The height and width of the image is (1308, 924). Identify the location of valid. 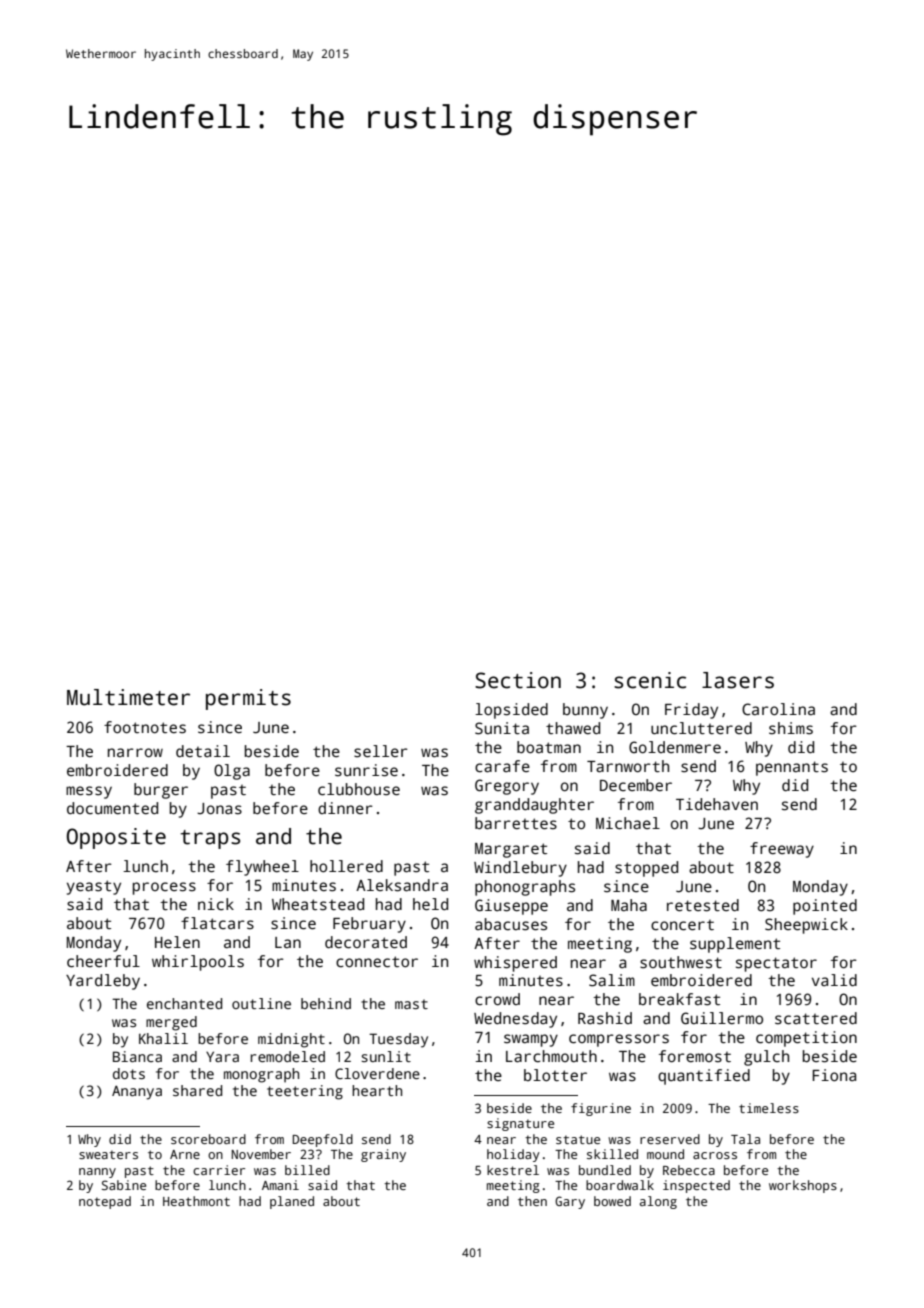
(834, 980).
